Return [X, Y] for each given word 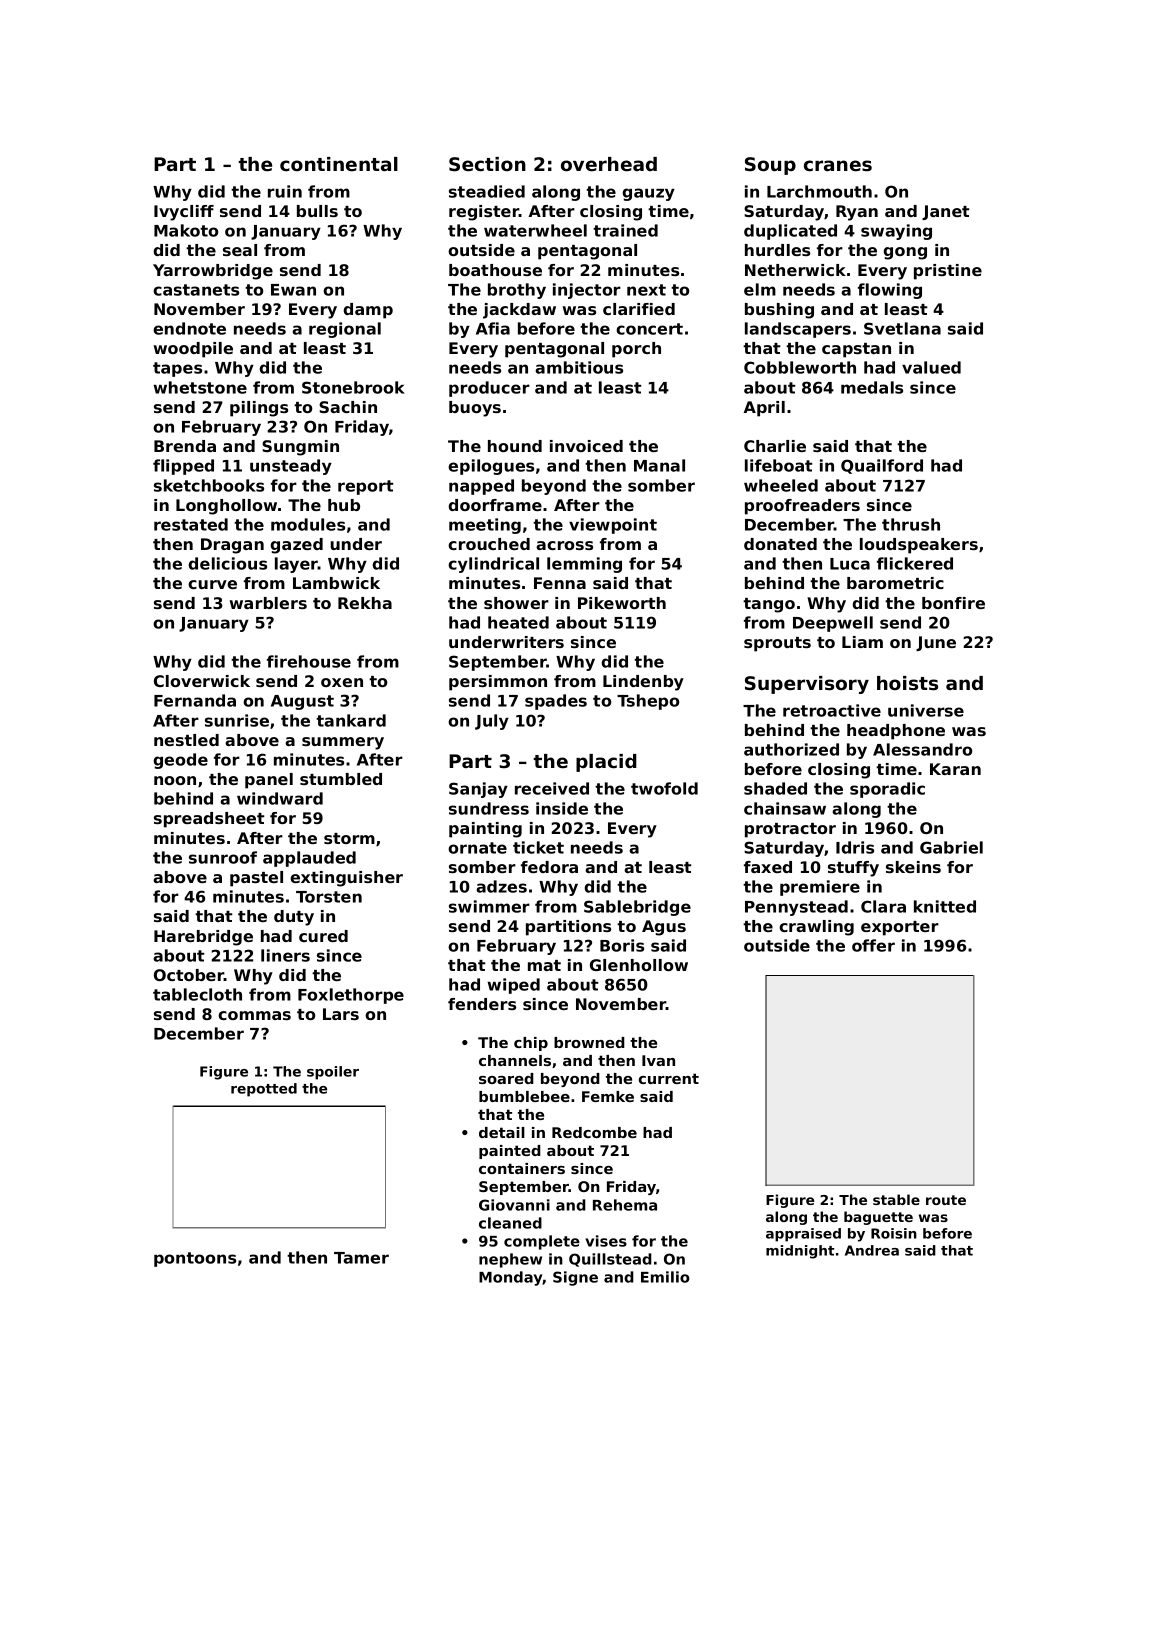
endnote [189, 328]
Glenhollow [639, 965]
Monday [511, 1278]
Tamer [361, 1258]
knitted [945, 906]
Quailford [882, 466]
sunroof [223, 857]
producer [489, 389]
